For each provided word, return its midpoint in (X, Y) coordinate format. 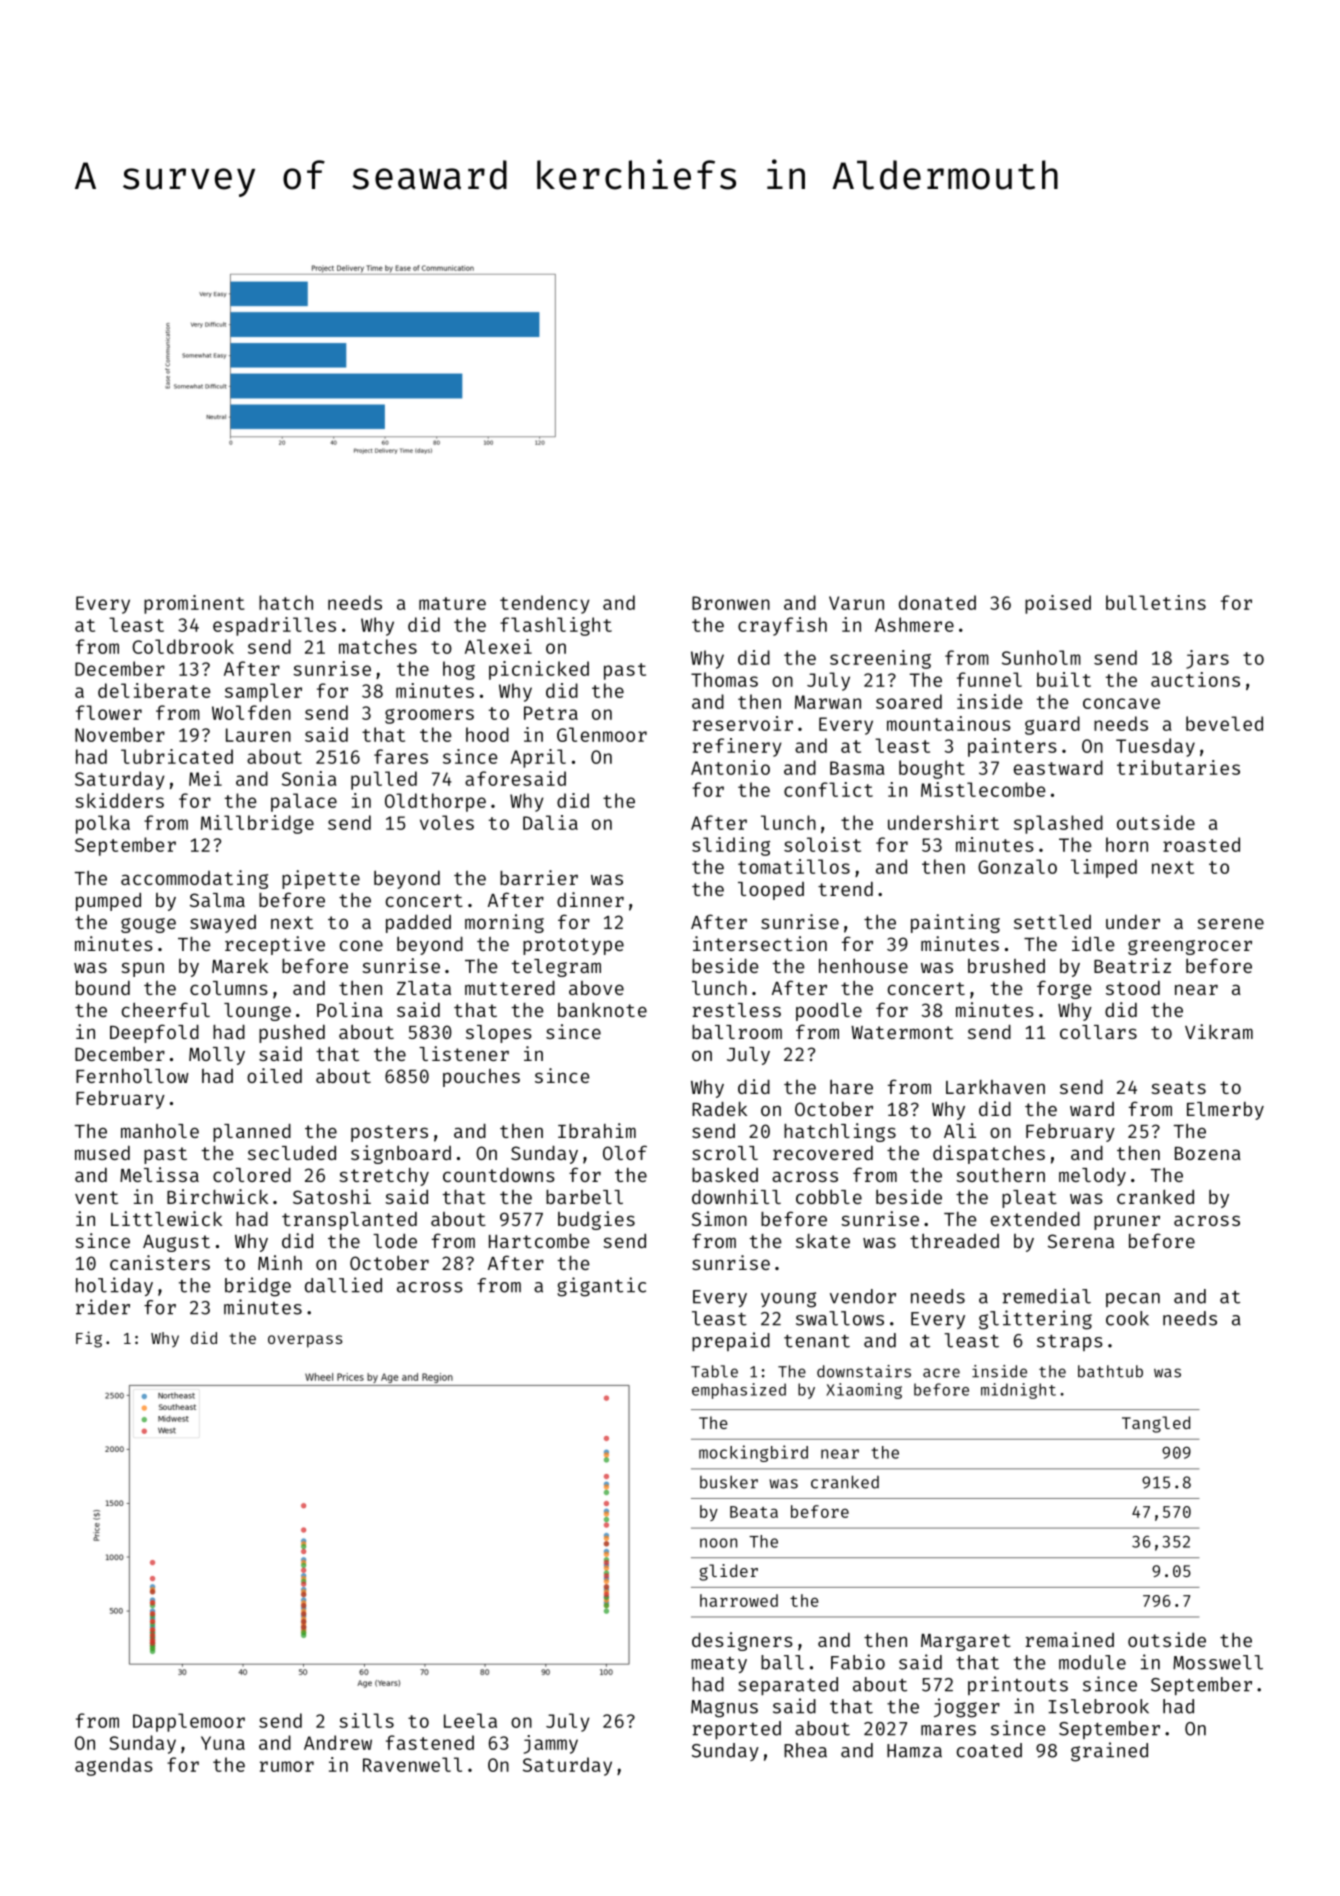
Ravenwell (412, 1764)
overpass (305, 1341)
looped (771, 891)
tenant (817, 1341)
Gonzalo (1017, 866)
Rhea (805, 1750)
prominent (194, 604)
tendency (545, 604)
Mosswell (1218, 1662)
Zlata (424, 988)
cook (1127, 1318)
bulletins (1156, 602)
